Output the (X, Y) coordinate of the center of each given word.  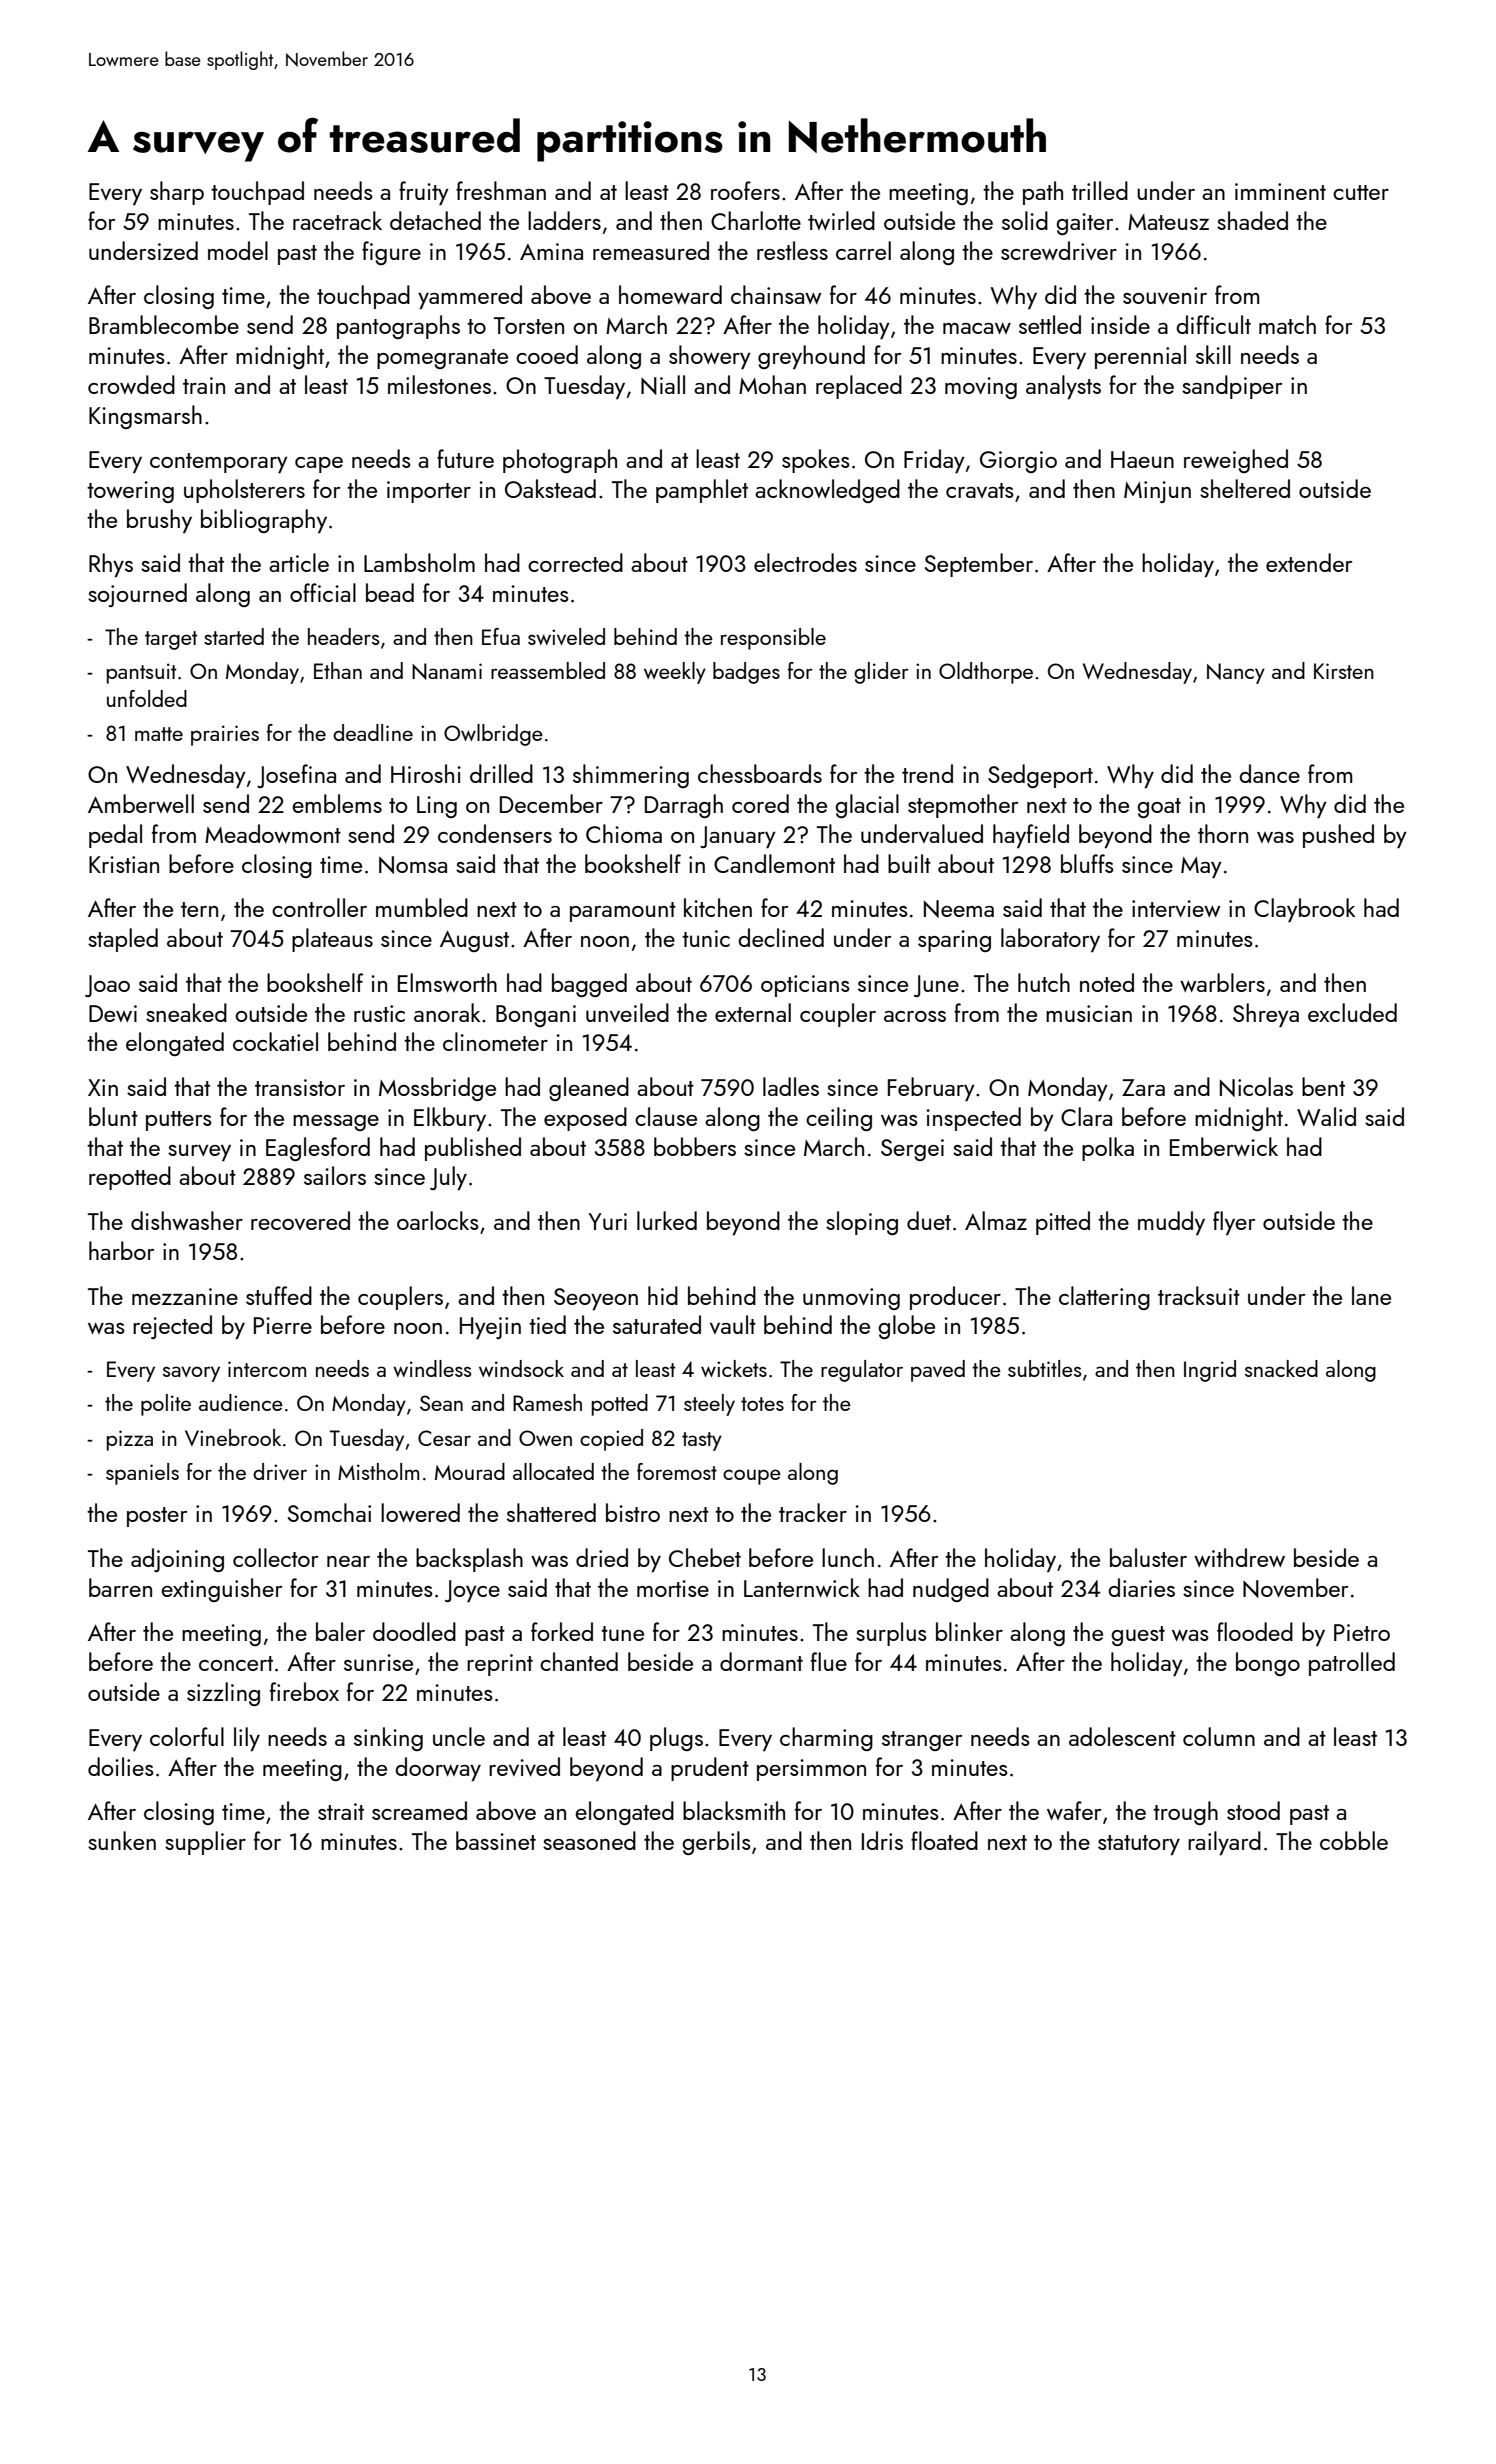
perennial (1140, 357)
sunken (122, 1840)
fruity (424, 193)
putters (179, 1121)
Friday (934, 461)
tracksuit (1199, 1295)
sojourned (137, 595)
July (448, 1178)
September (979, 565)
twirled (841, 220)
